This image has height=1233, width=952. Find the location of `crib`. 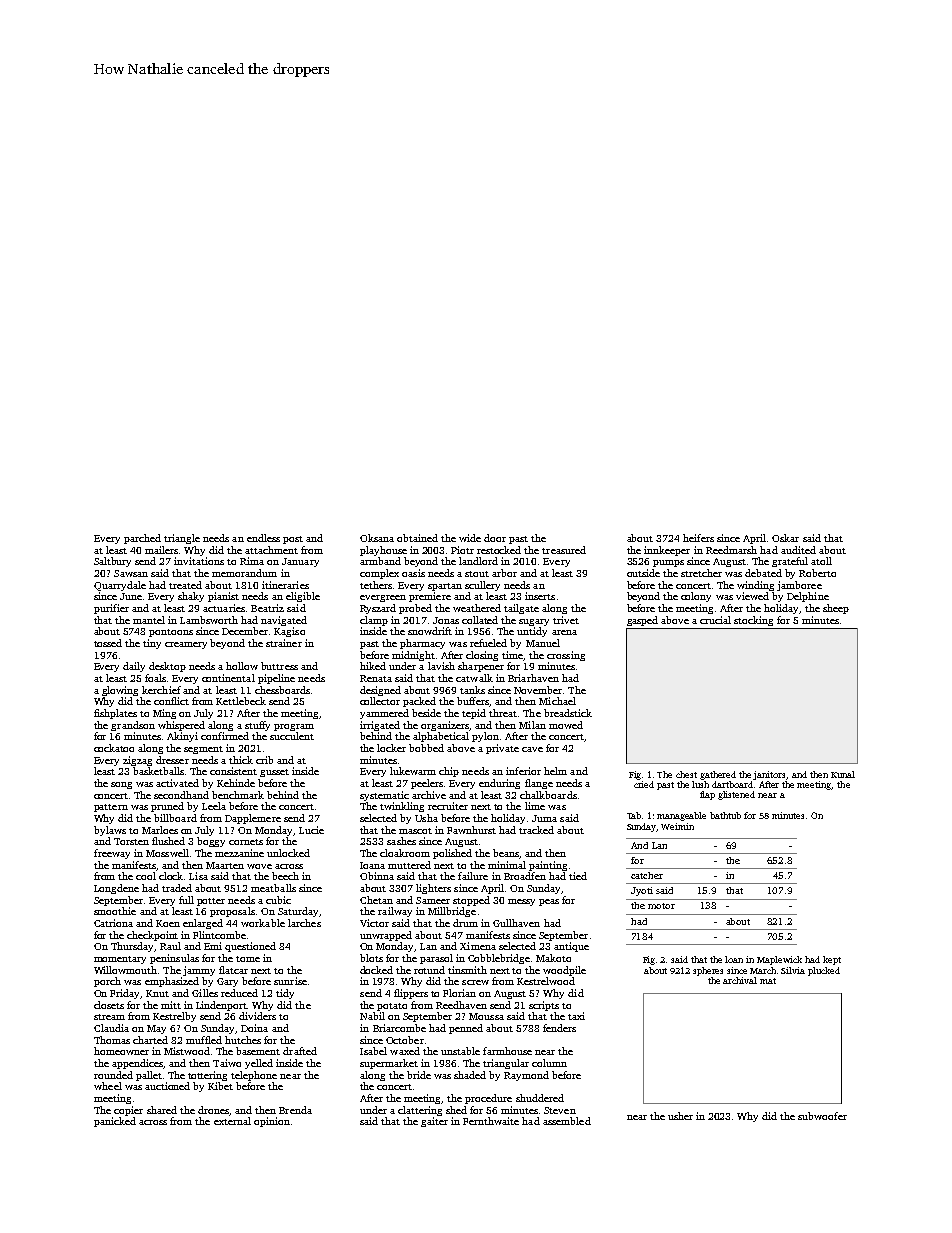

crib is located at coordinates (264, 760).
